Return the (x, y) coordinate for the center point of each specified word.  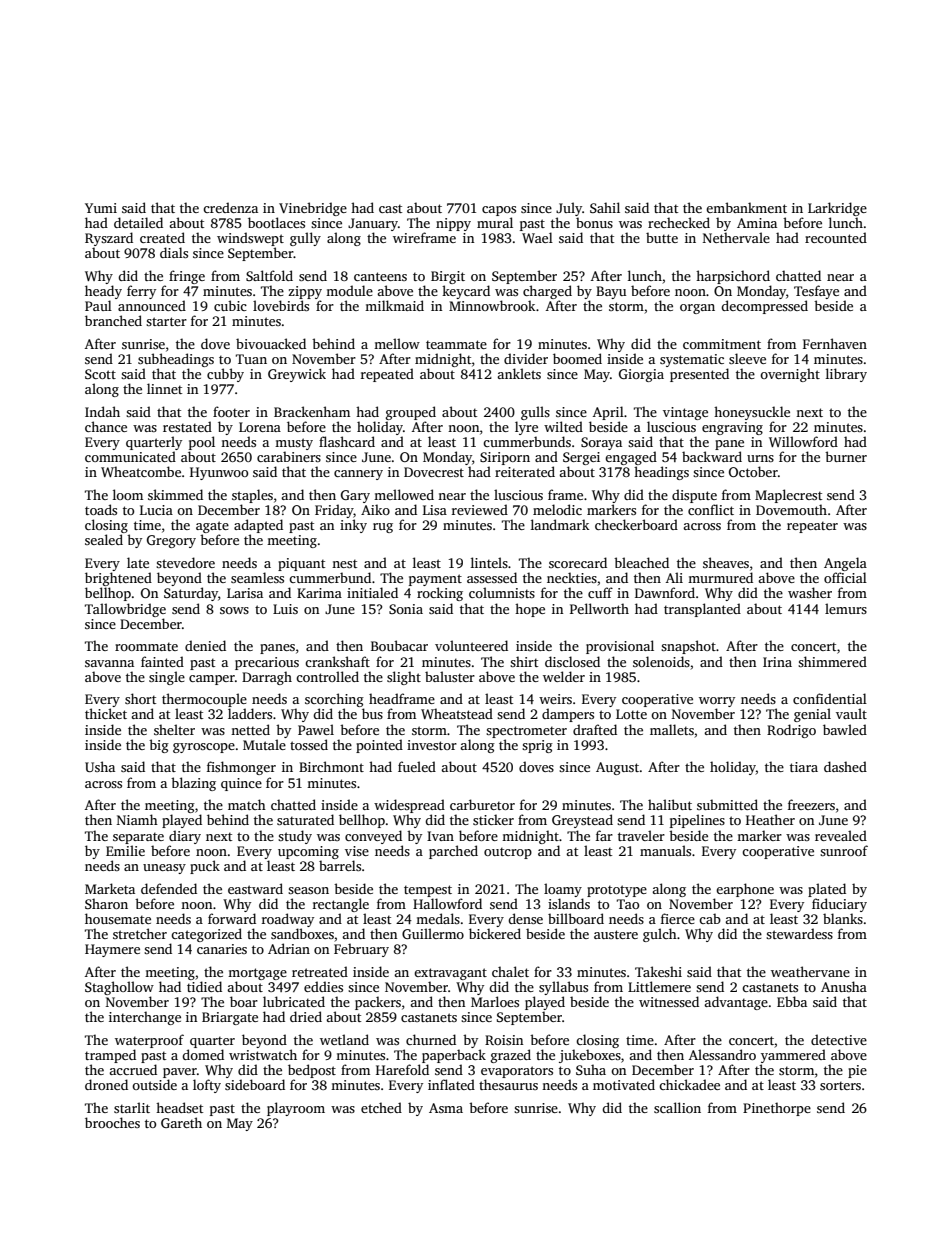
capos (499, 211)
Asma (446, 1108)
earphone (745, 890)
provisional (620, 647)
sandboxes (302, 933)
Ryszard (109, 239)
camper (212, 680)
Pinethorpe (777, 1109)
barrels (340, 865)
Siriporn (505, 458)
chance (106, 426)
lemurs (846, 608)
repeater (812, 527)
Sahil (605, 207)
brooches (112, 1122)
